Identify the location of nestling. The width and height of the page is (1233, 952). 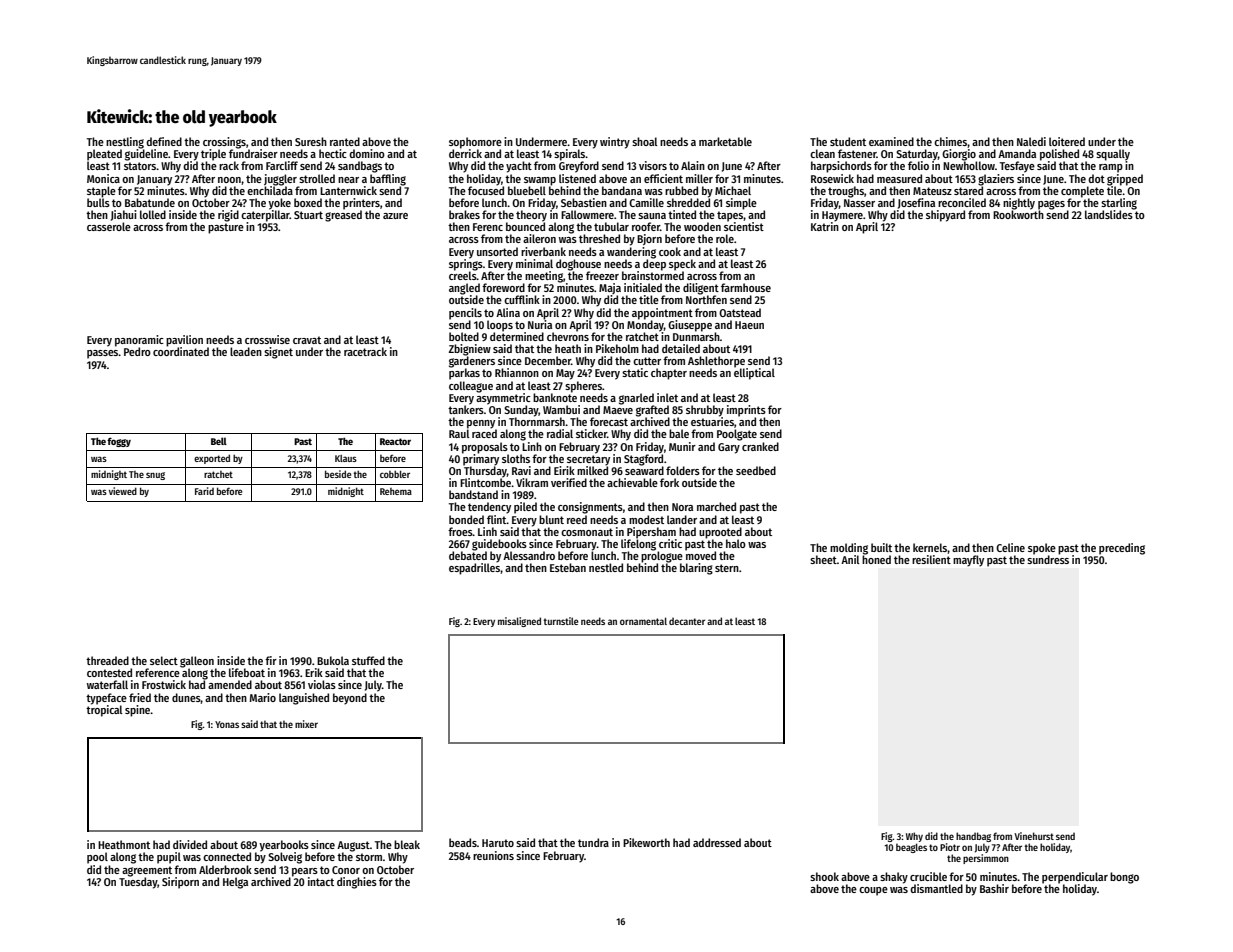
(125, 143).
